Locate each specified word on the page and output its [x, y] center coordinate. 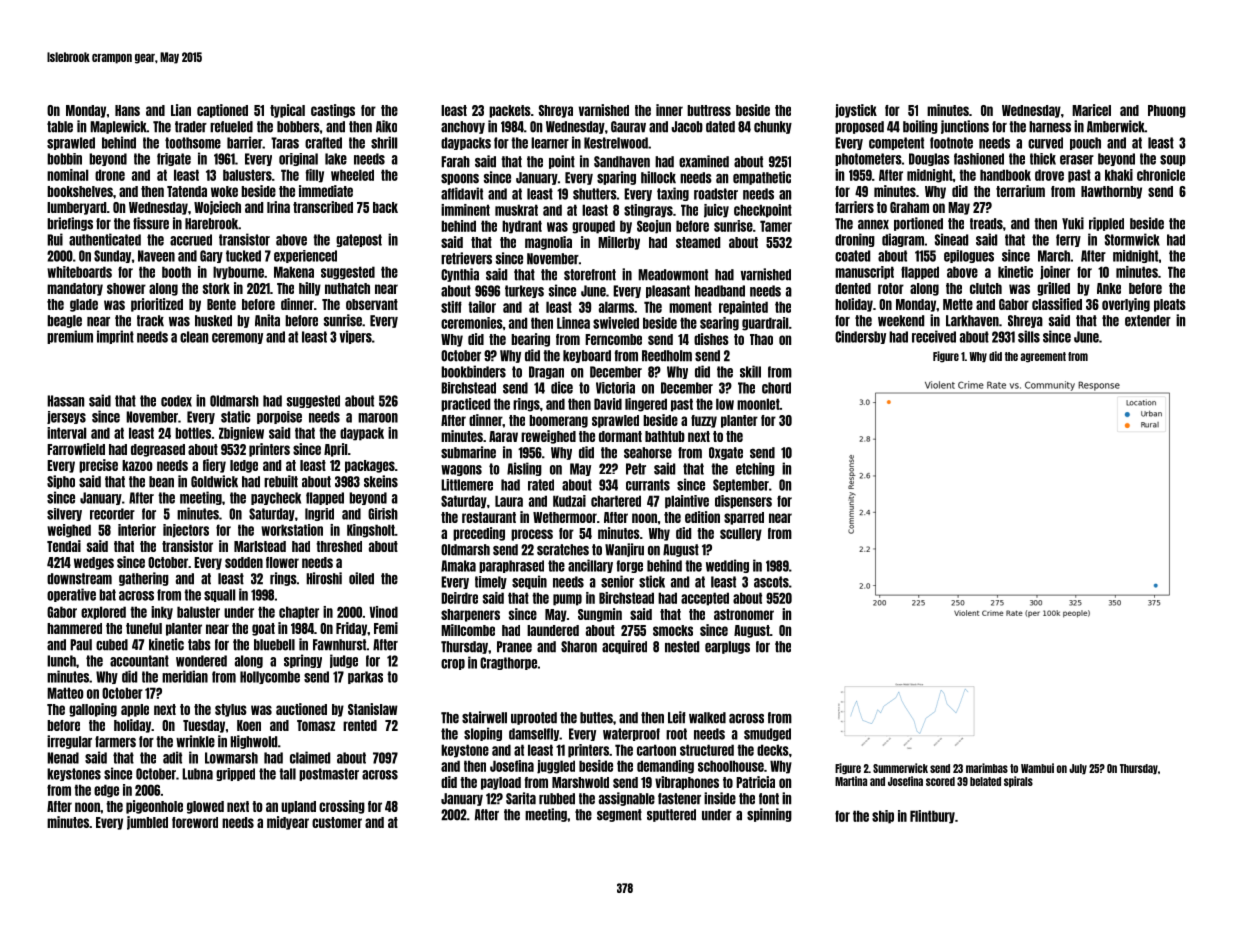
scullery [741, 534]
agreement [1043, 357]
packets [510, 111]
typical [287, 111]
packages [370, 466]
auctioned [301, 709]
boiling [920, 127]
